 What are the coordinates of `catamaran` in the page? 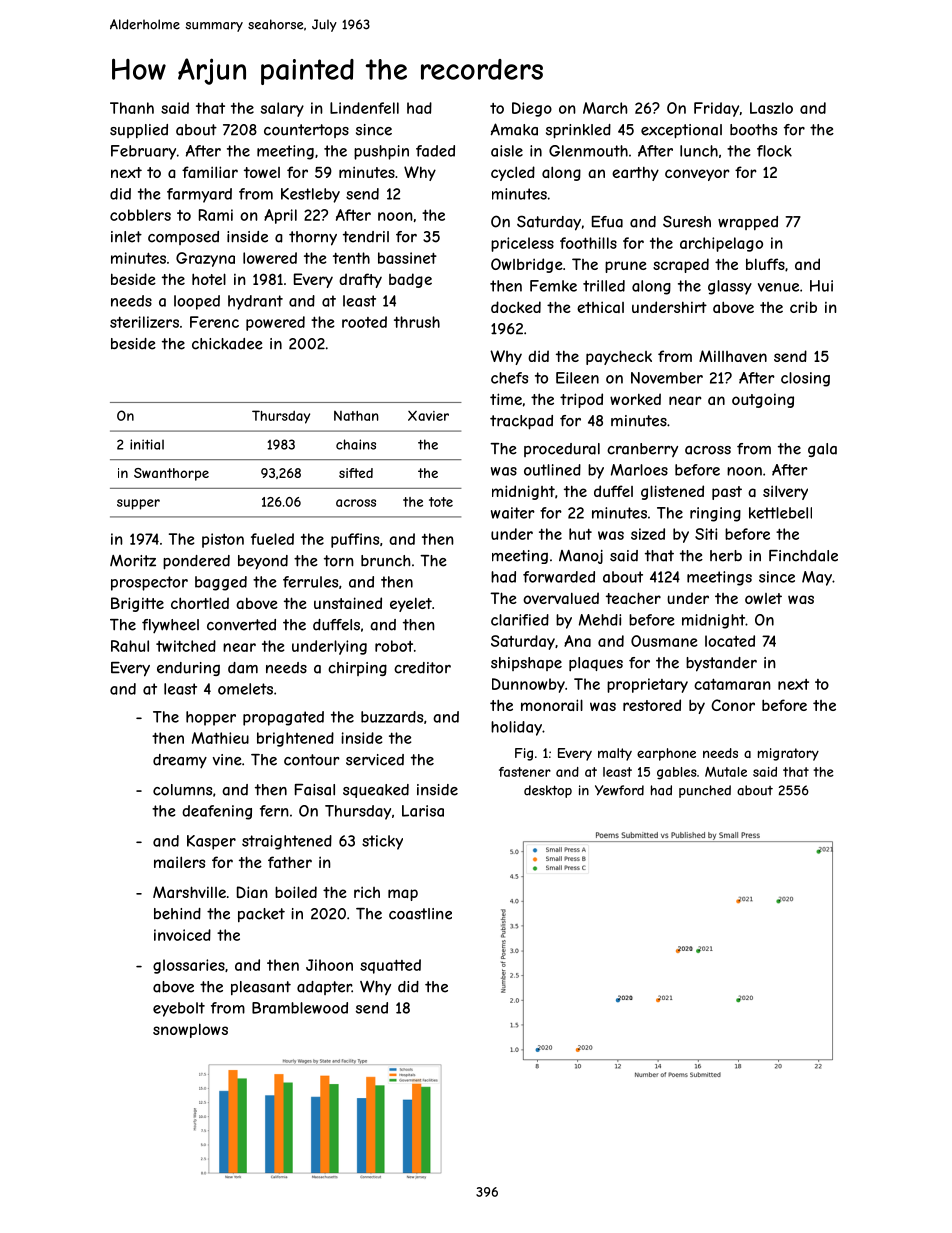 It's located at (732, 684).
